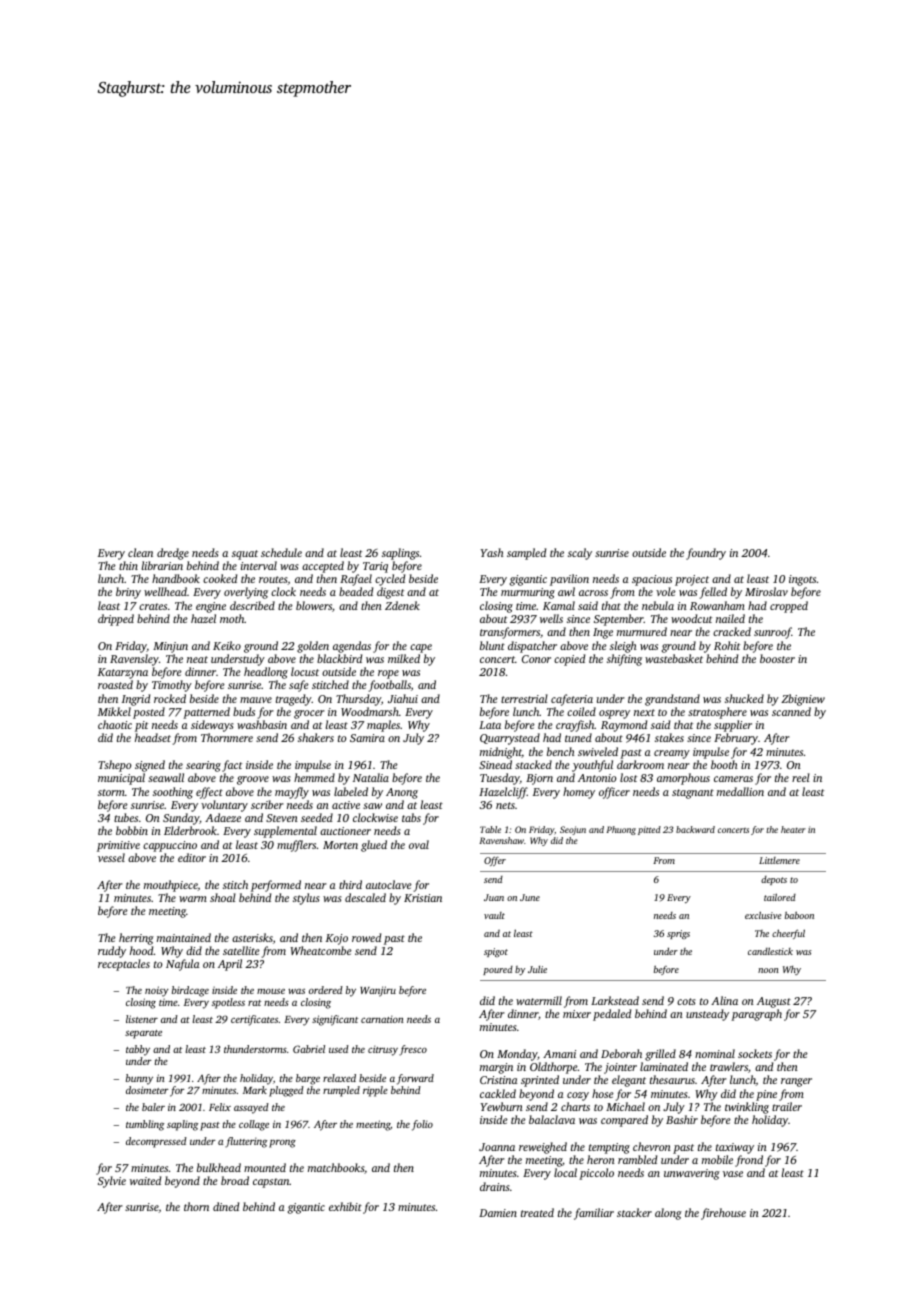  What do you see at coordinates (139, 1079) in the screenshot?
I see `bunny` at bounding box center [139, 1079].
